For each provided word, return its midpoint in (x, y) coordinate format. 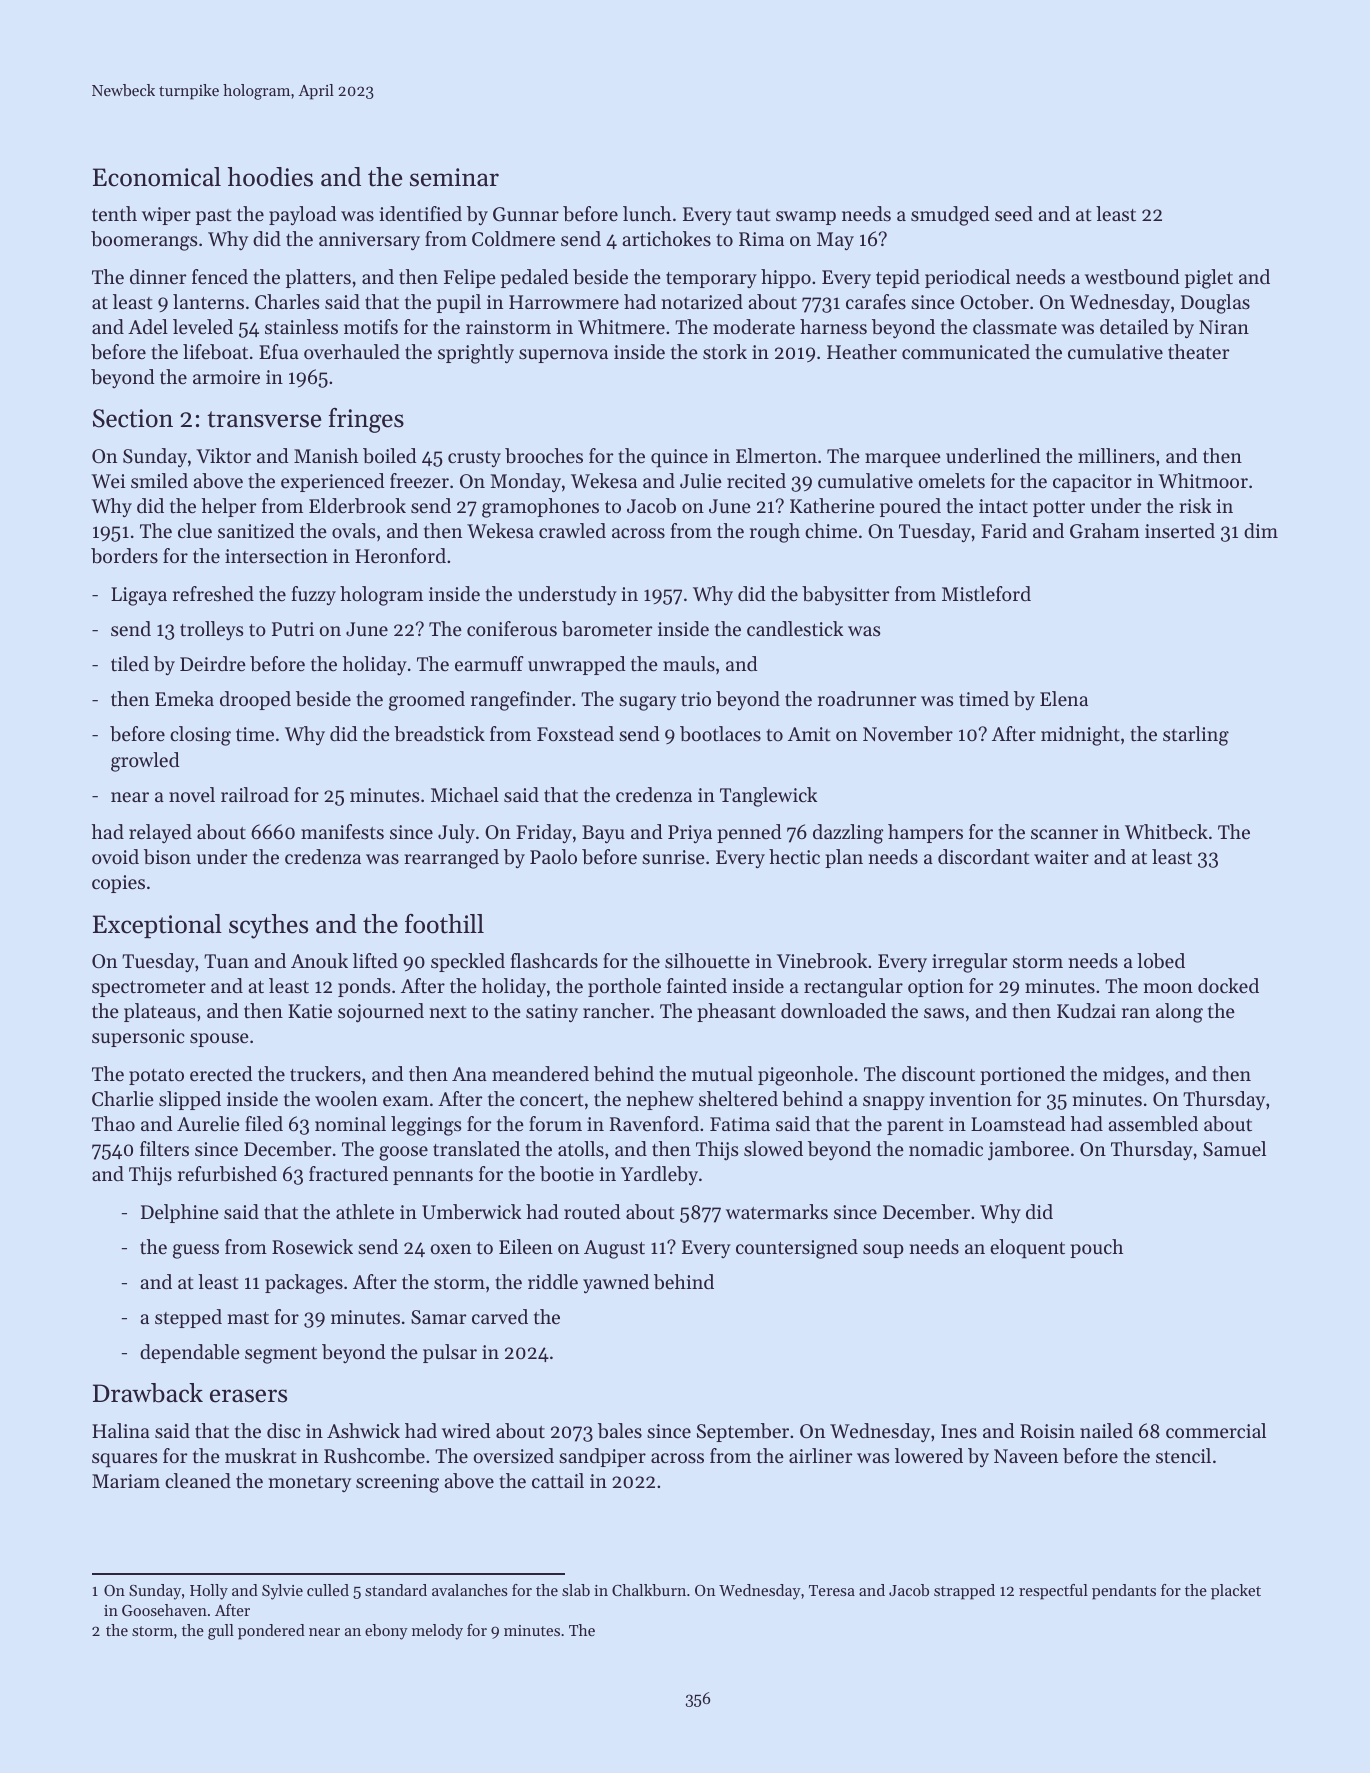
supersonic (138, 1038)
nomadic (946, 1149)
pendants (1124, 1592)
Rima (761, 239)
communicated (966, 352)
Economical (157, 177)
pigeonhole (805, 1076)
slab (576, 1590)
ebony (386, 1632)
